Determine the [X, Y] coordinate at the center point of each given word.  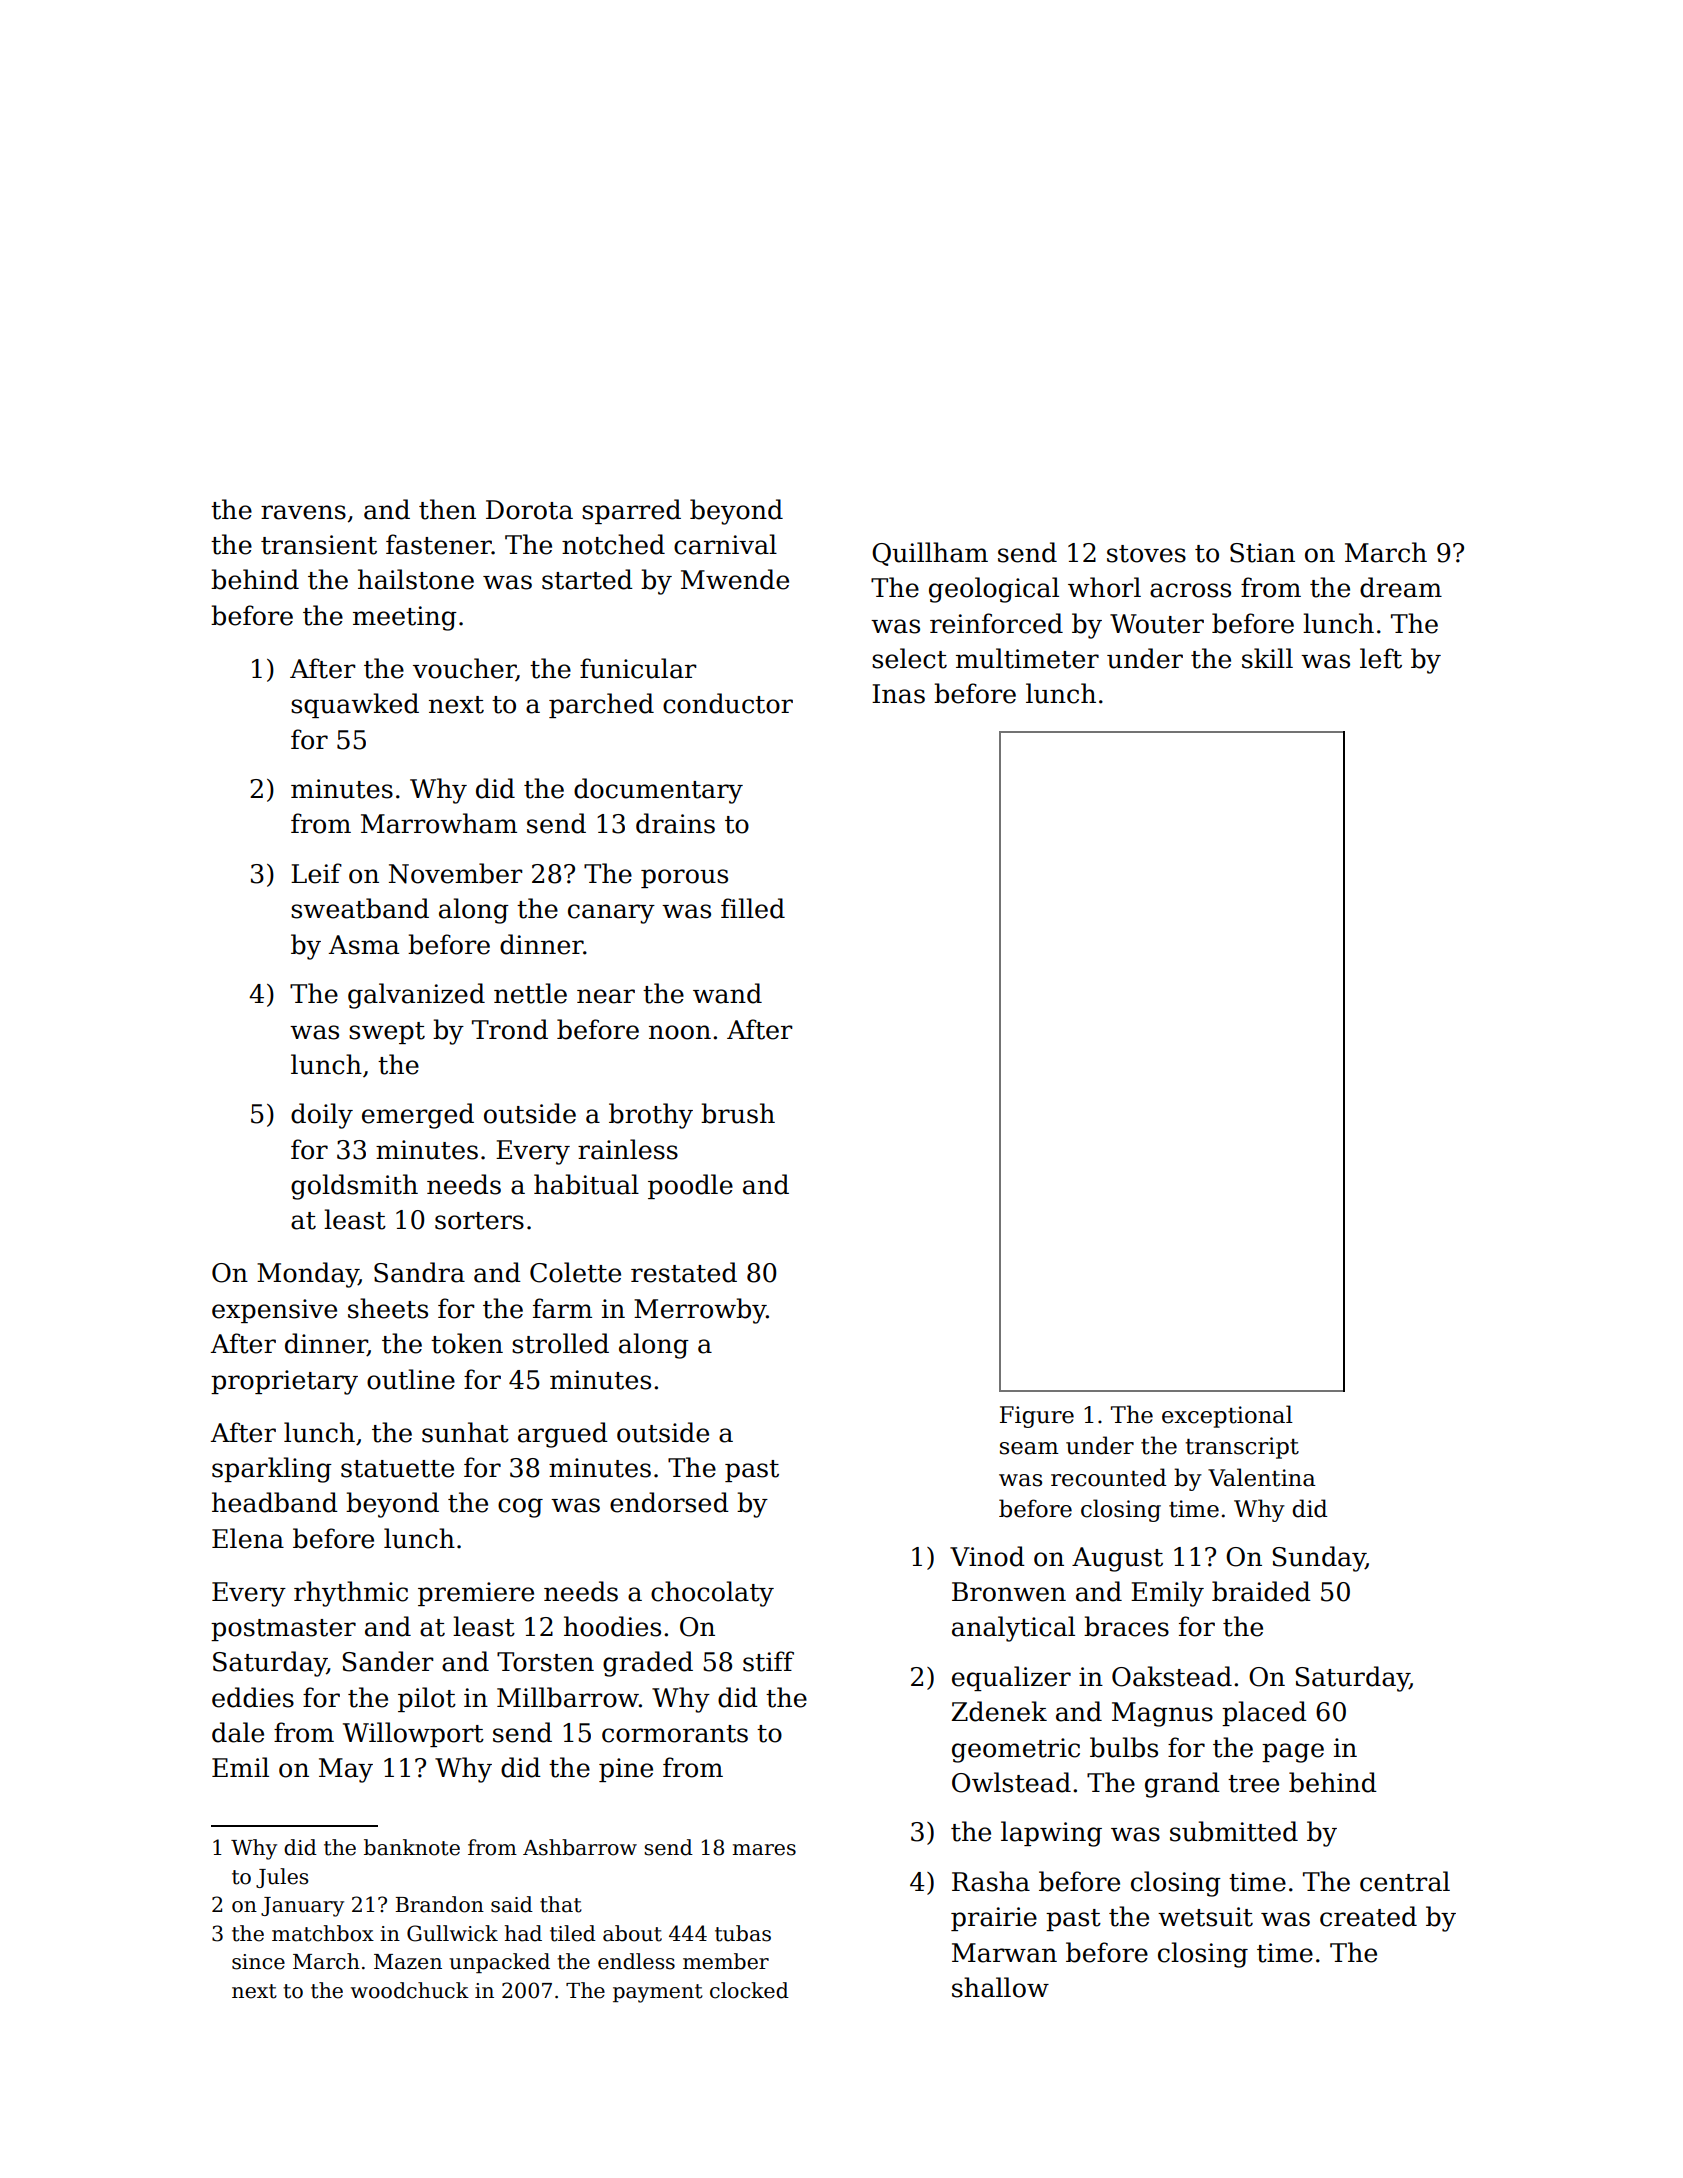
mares [764, 1850]
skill [1267, 658]
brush [738, 1113]
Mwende [735, 579]
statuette [397, 1469]
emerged [418, 1116]
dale [238, 1732]
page [1293, 1753]
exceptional [1227, 1416]
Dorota [529, 510]
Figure [1037, 1417]
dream [1401, 587]
